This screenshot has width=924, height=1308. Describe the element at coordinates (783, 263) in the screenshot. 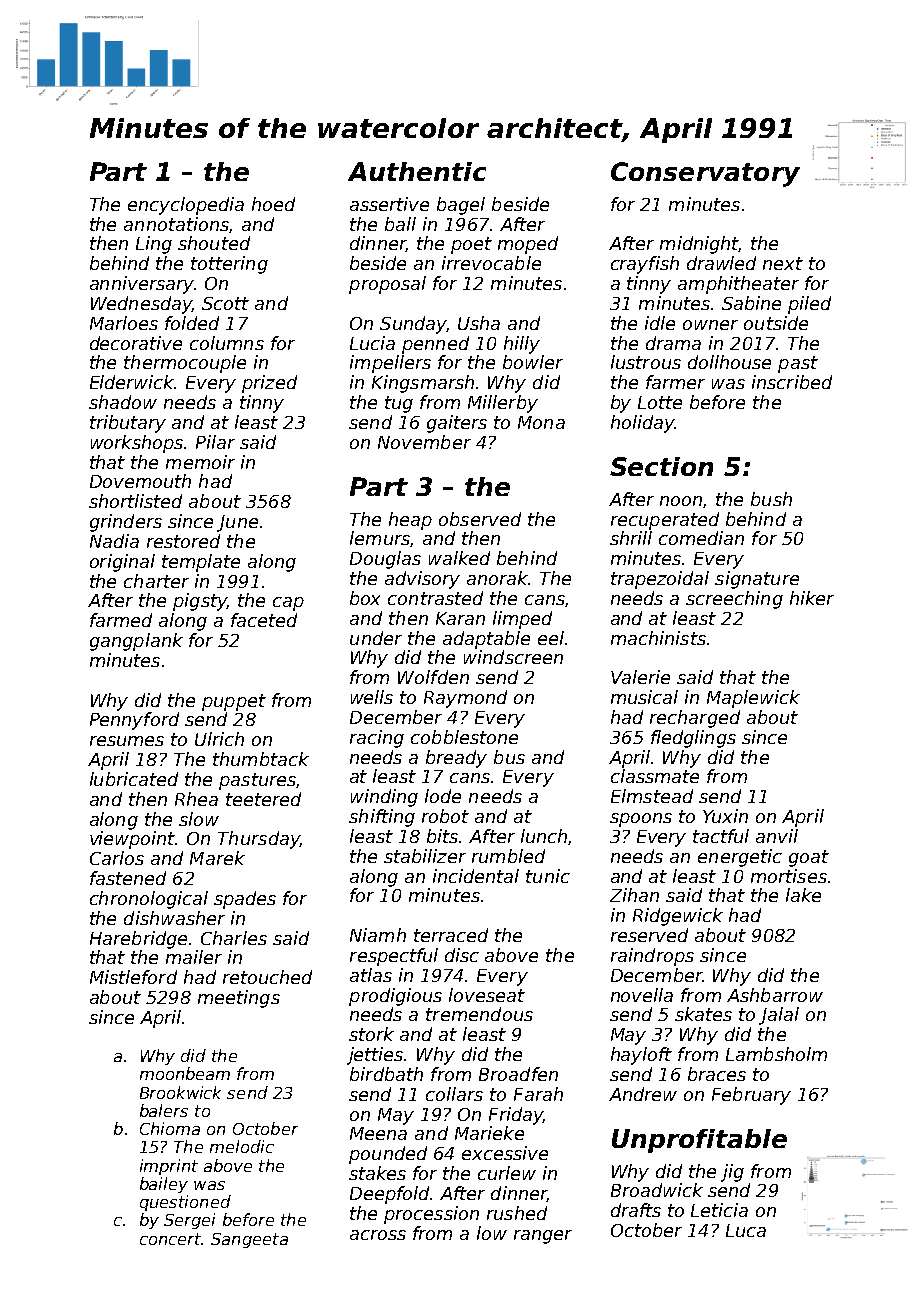

I see `next` at that location.
